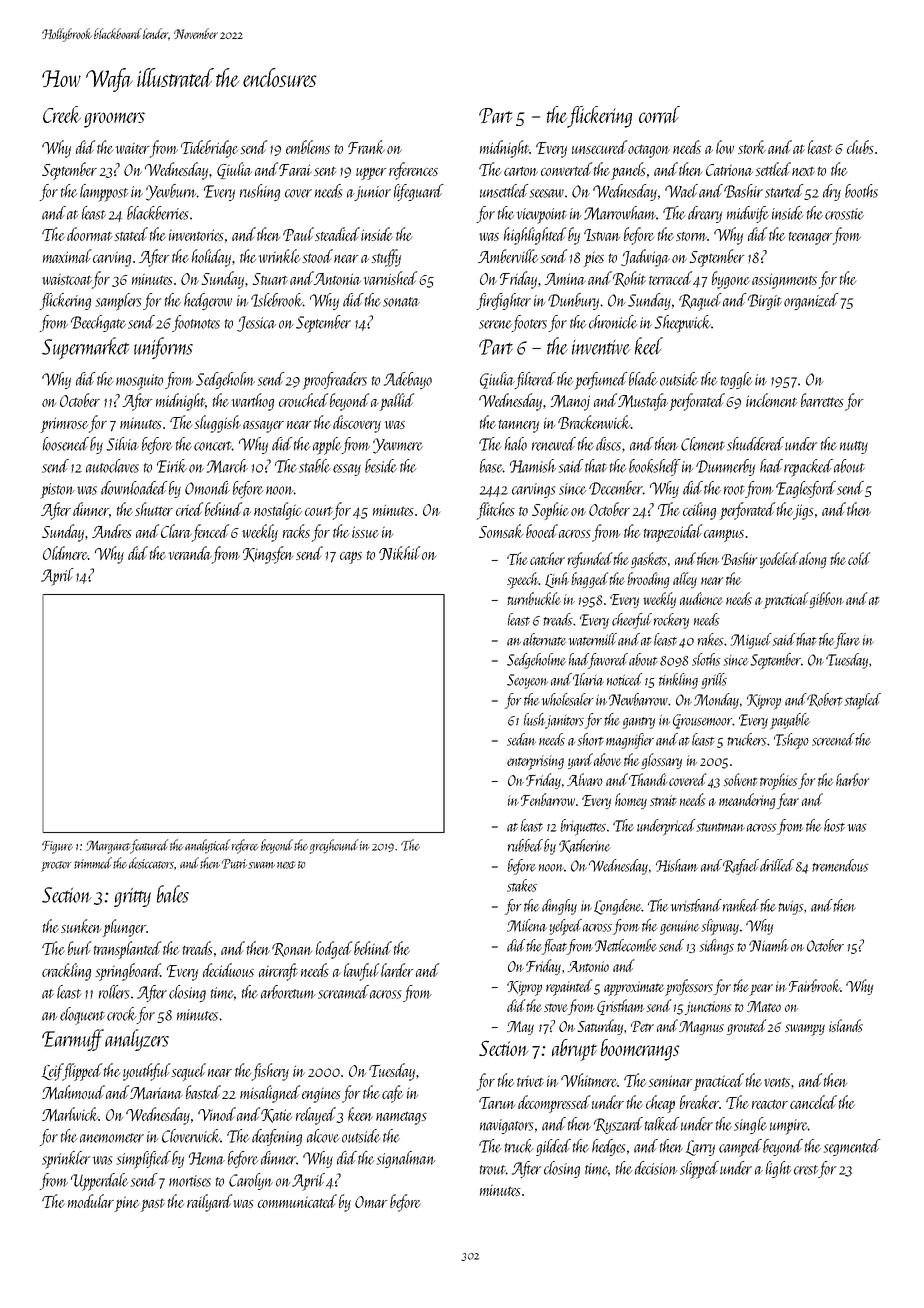  I want to click on Longdene, so click(617, 907).
